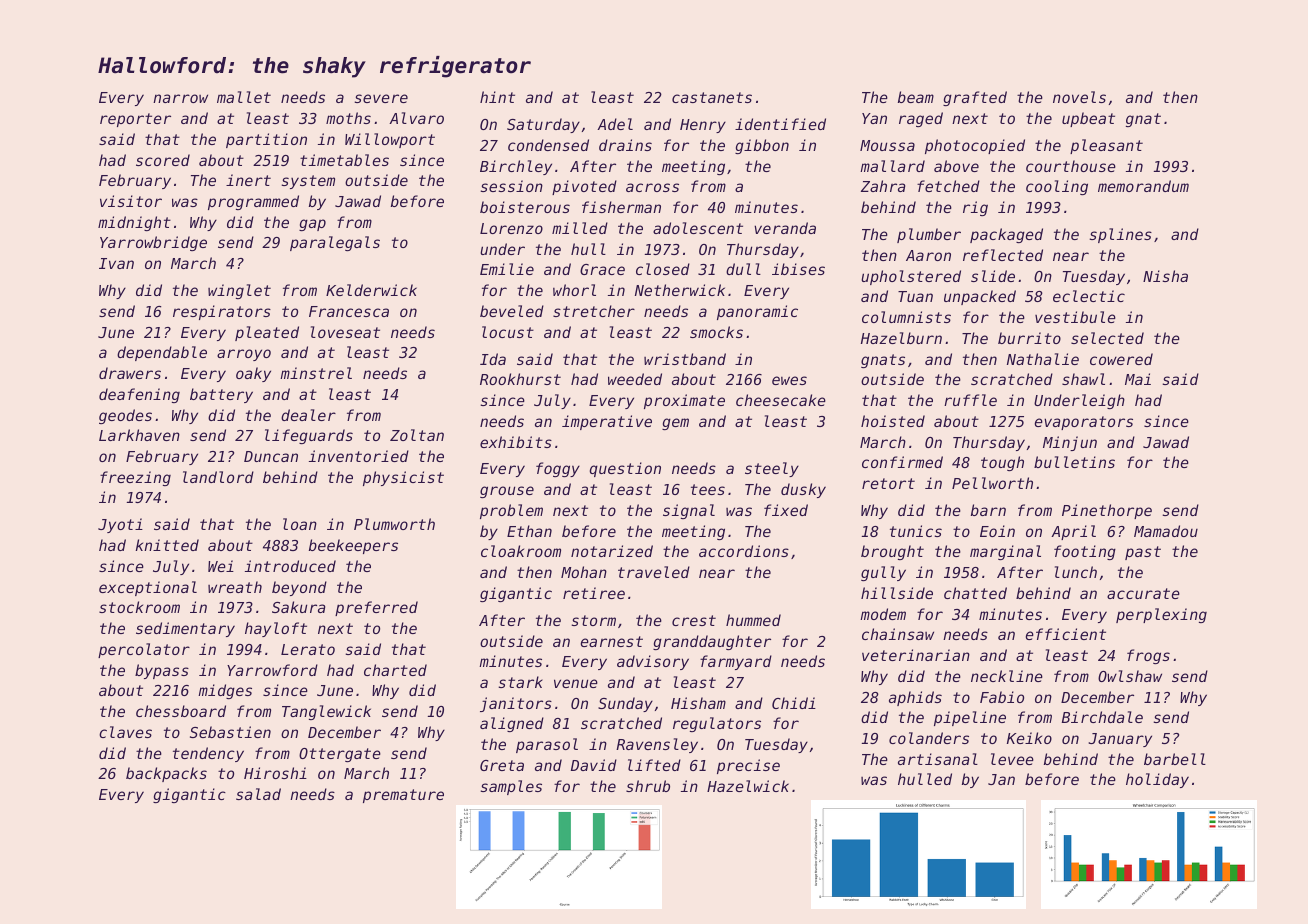 This screenshot has width=1308, height=924. I want to click on premature, so click(403, 796).
